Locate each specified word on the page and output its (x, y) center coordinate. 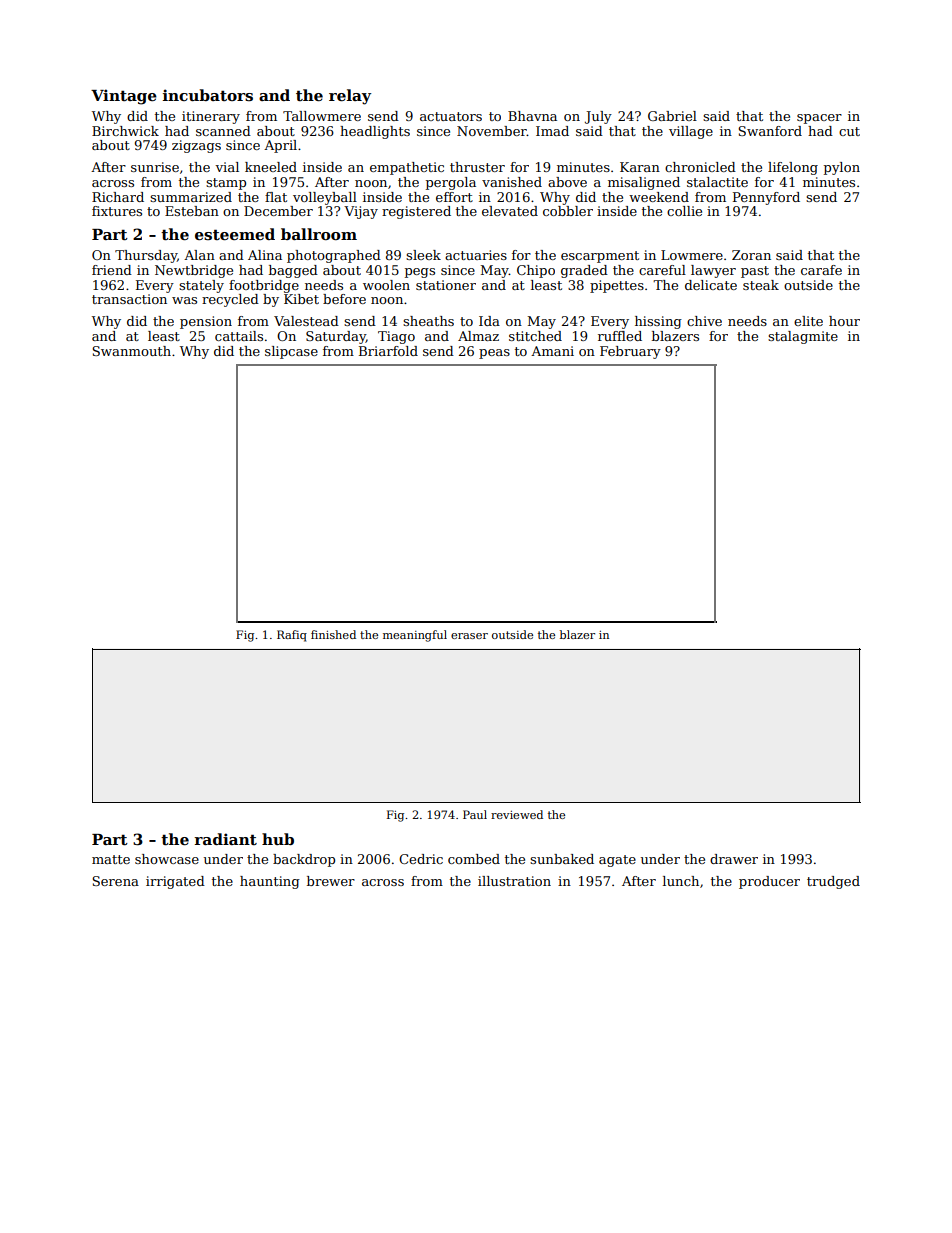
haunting (270, 882)
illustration (514, 881)
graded (584, 271)
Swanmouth (131, 351)
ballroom (319, 234)
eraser (469, 636)
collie (684, 211)
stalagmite (803, 337)
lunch (681, 881)
